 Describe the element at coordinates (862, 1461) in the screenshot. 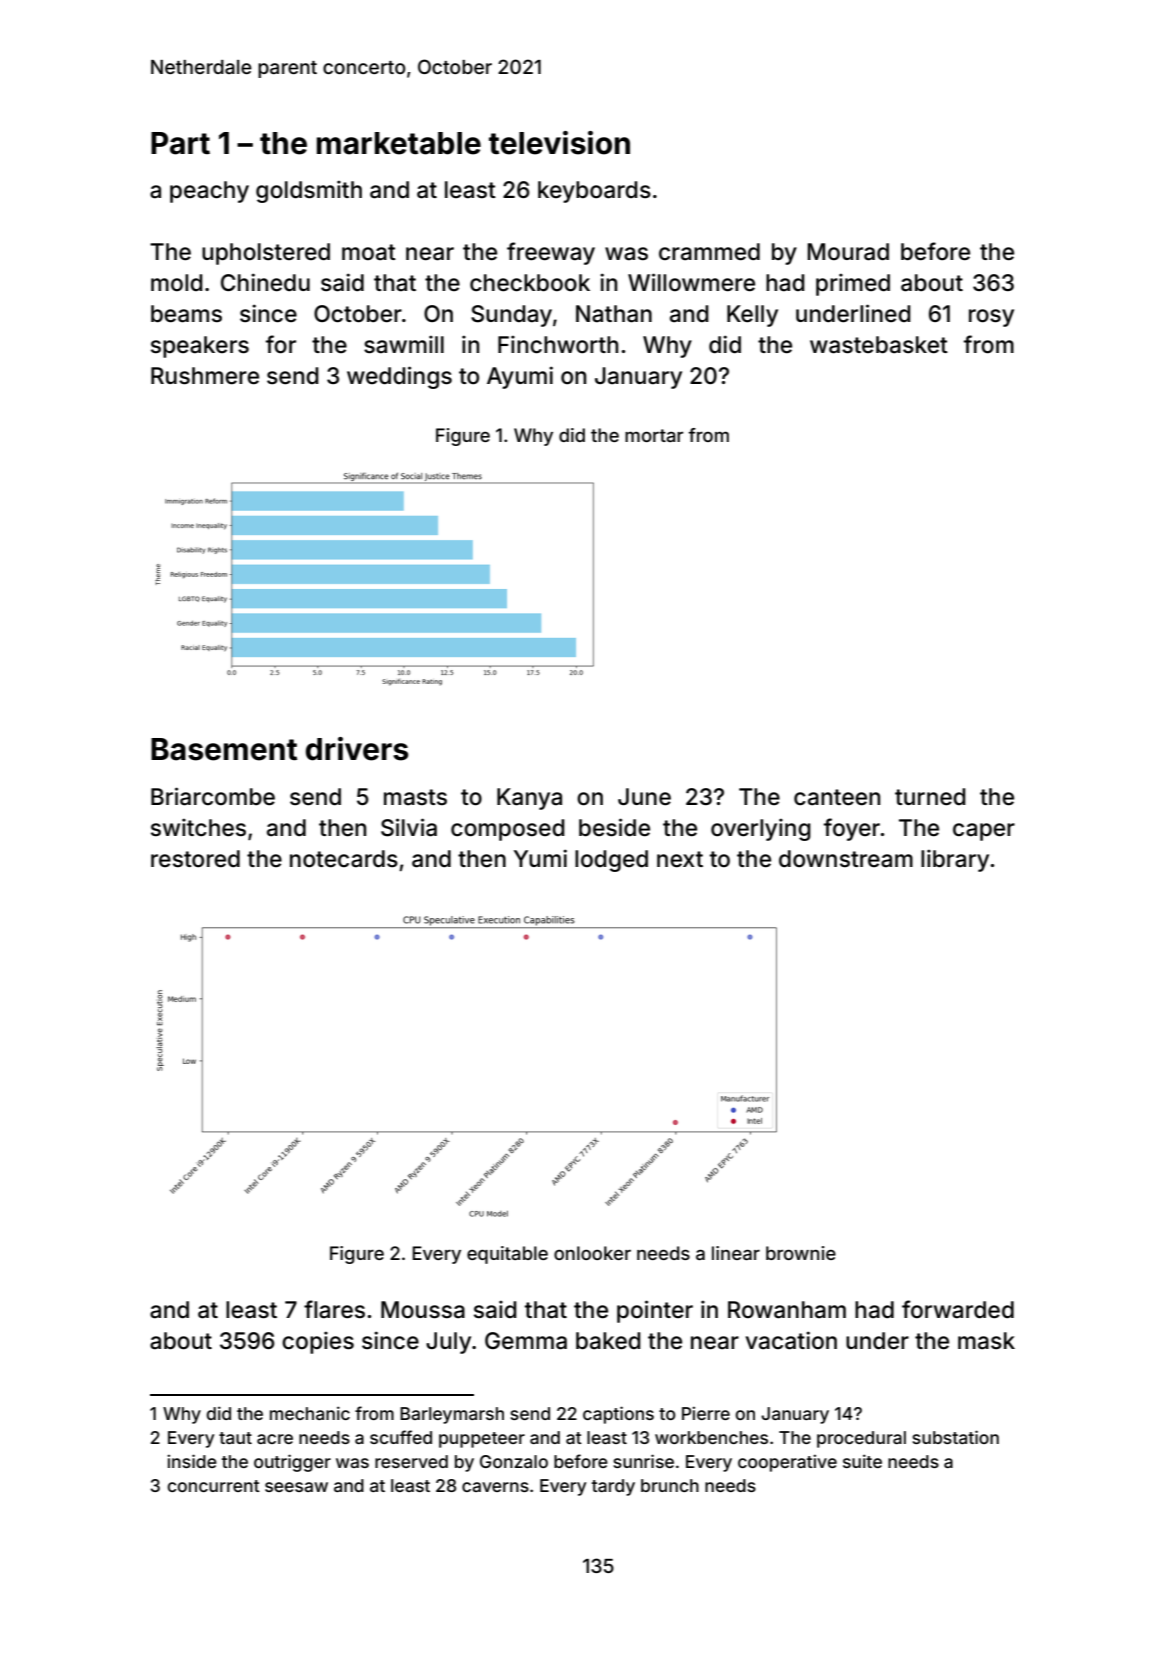

I see `suite` at that location.
